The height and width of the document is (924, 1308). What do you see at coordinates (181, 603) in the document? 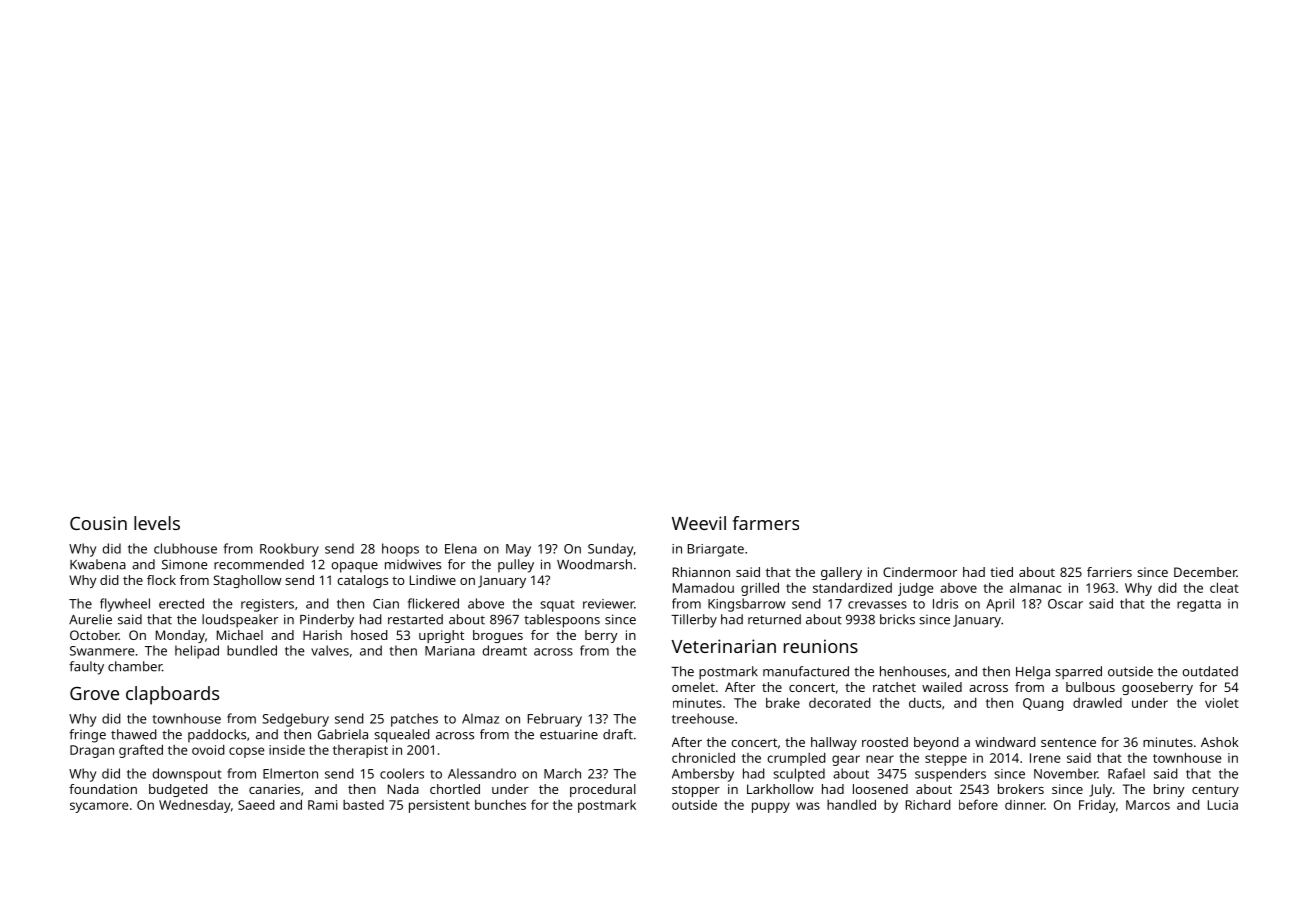
I see `erected` at bounding box center [181, 603].
